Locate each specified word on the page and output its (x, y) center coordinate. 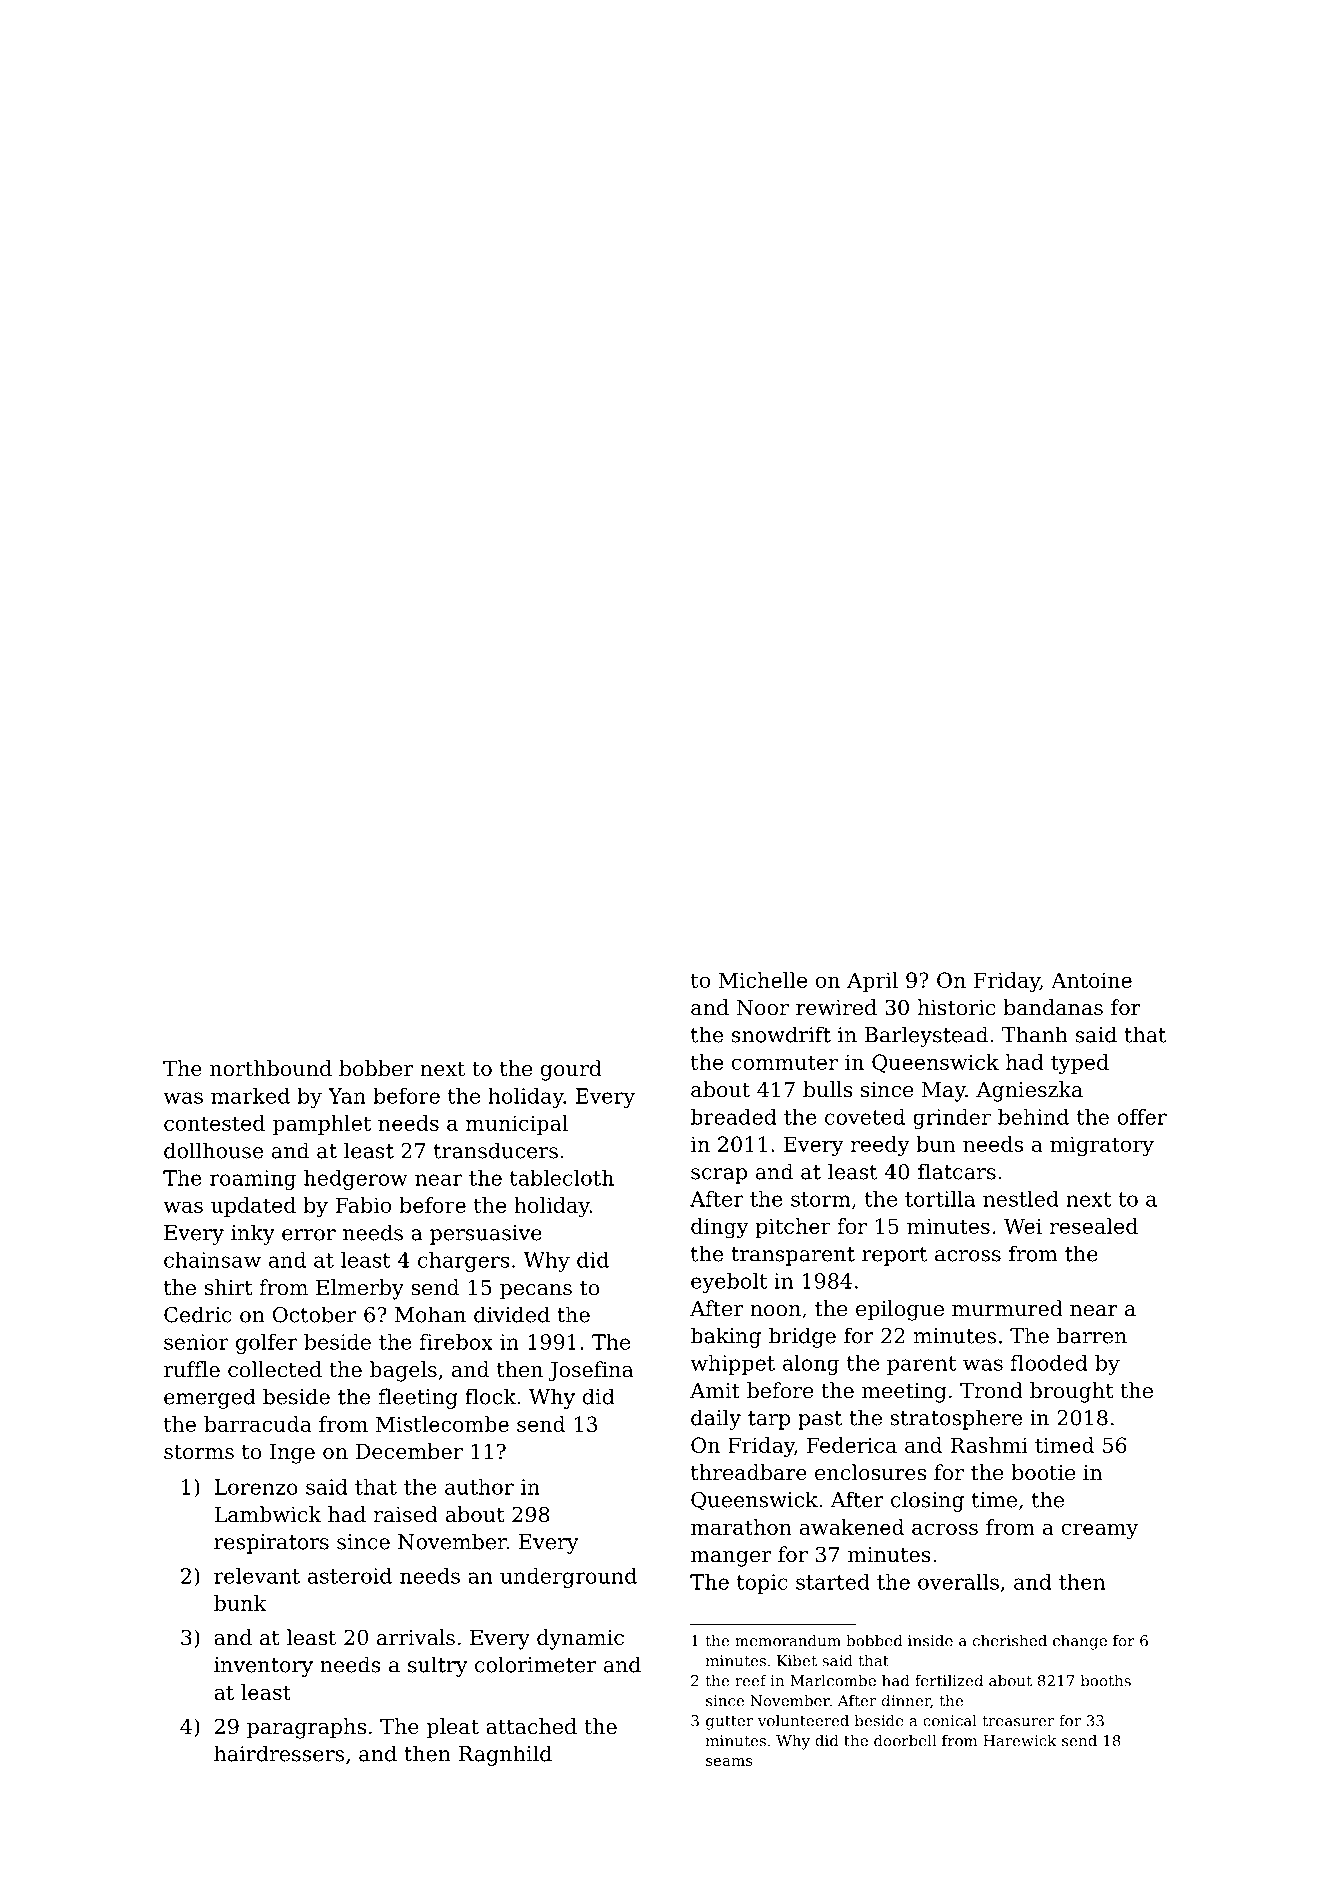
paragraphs (306, 1728)
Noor (763, 1008)
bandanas (1053, 1007)
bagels (403, 1371)
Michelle (763, 980)
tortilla (940, 1199)
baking (726, 1337)
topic (762, 1584)
